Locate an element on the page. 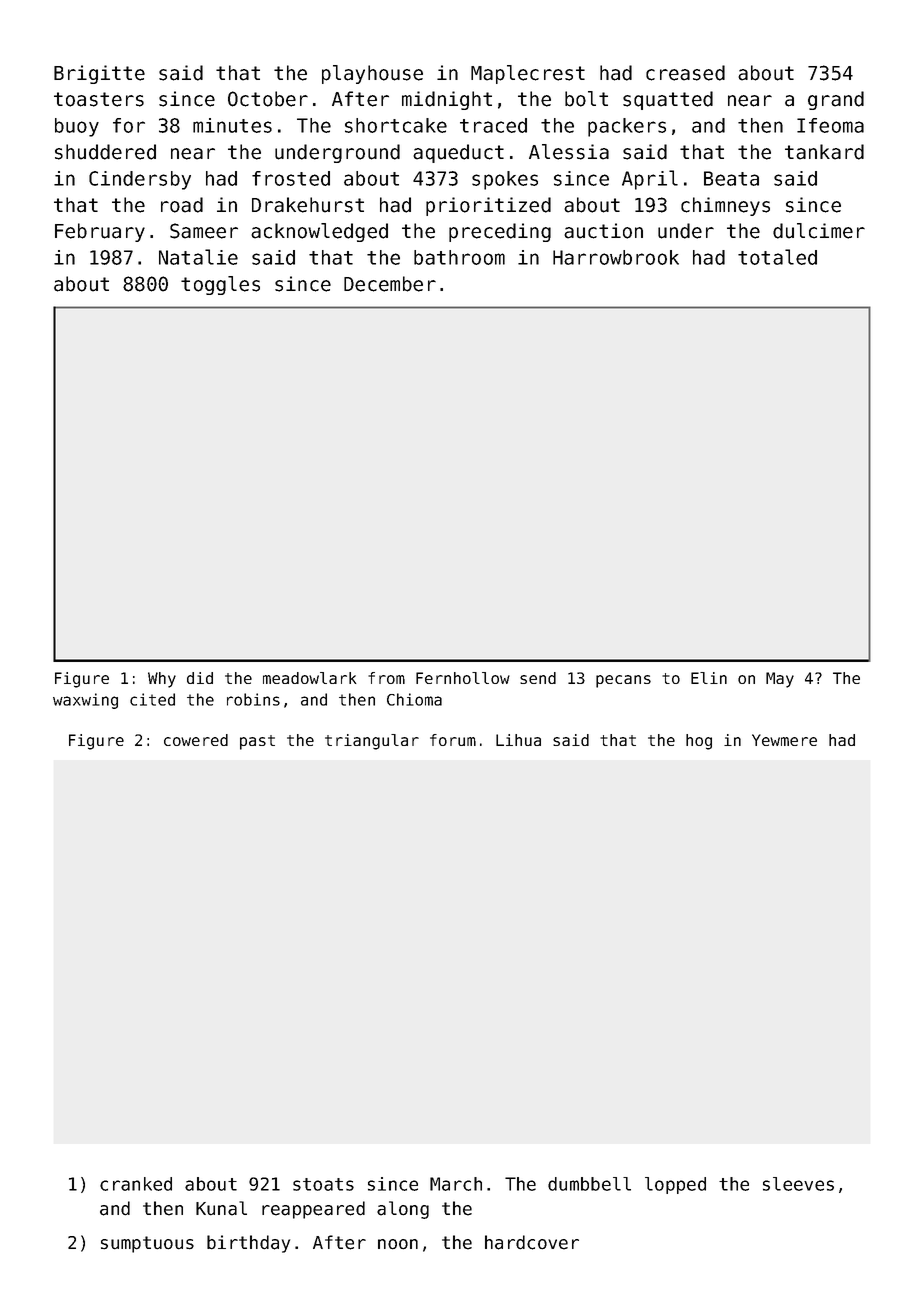 Image resolution: width=924 pixels, height=1311 pixels. forum is located at coordinates (453, 740).
